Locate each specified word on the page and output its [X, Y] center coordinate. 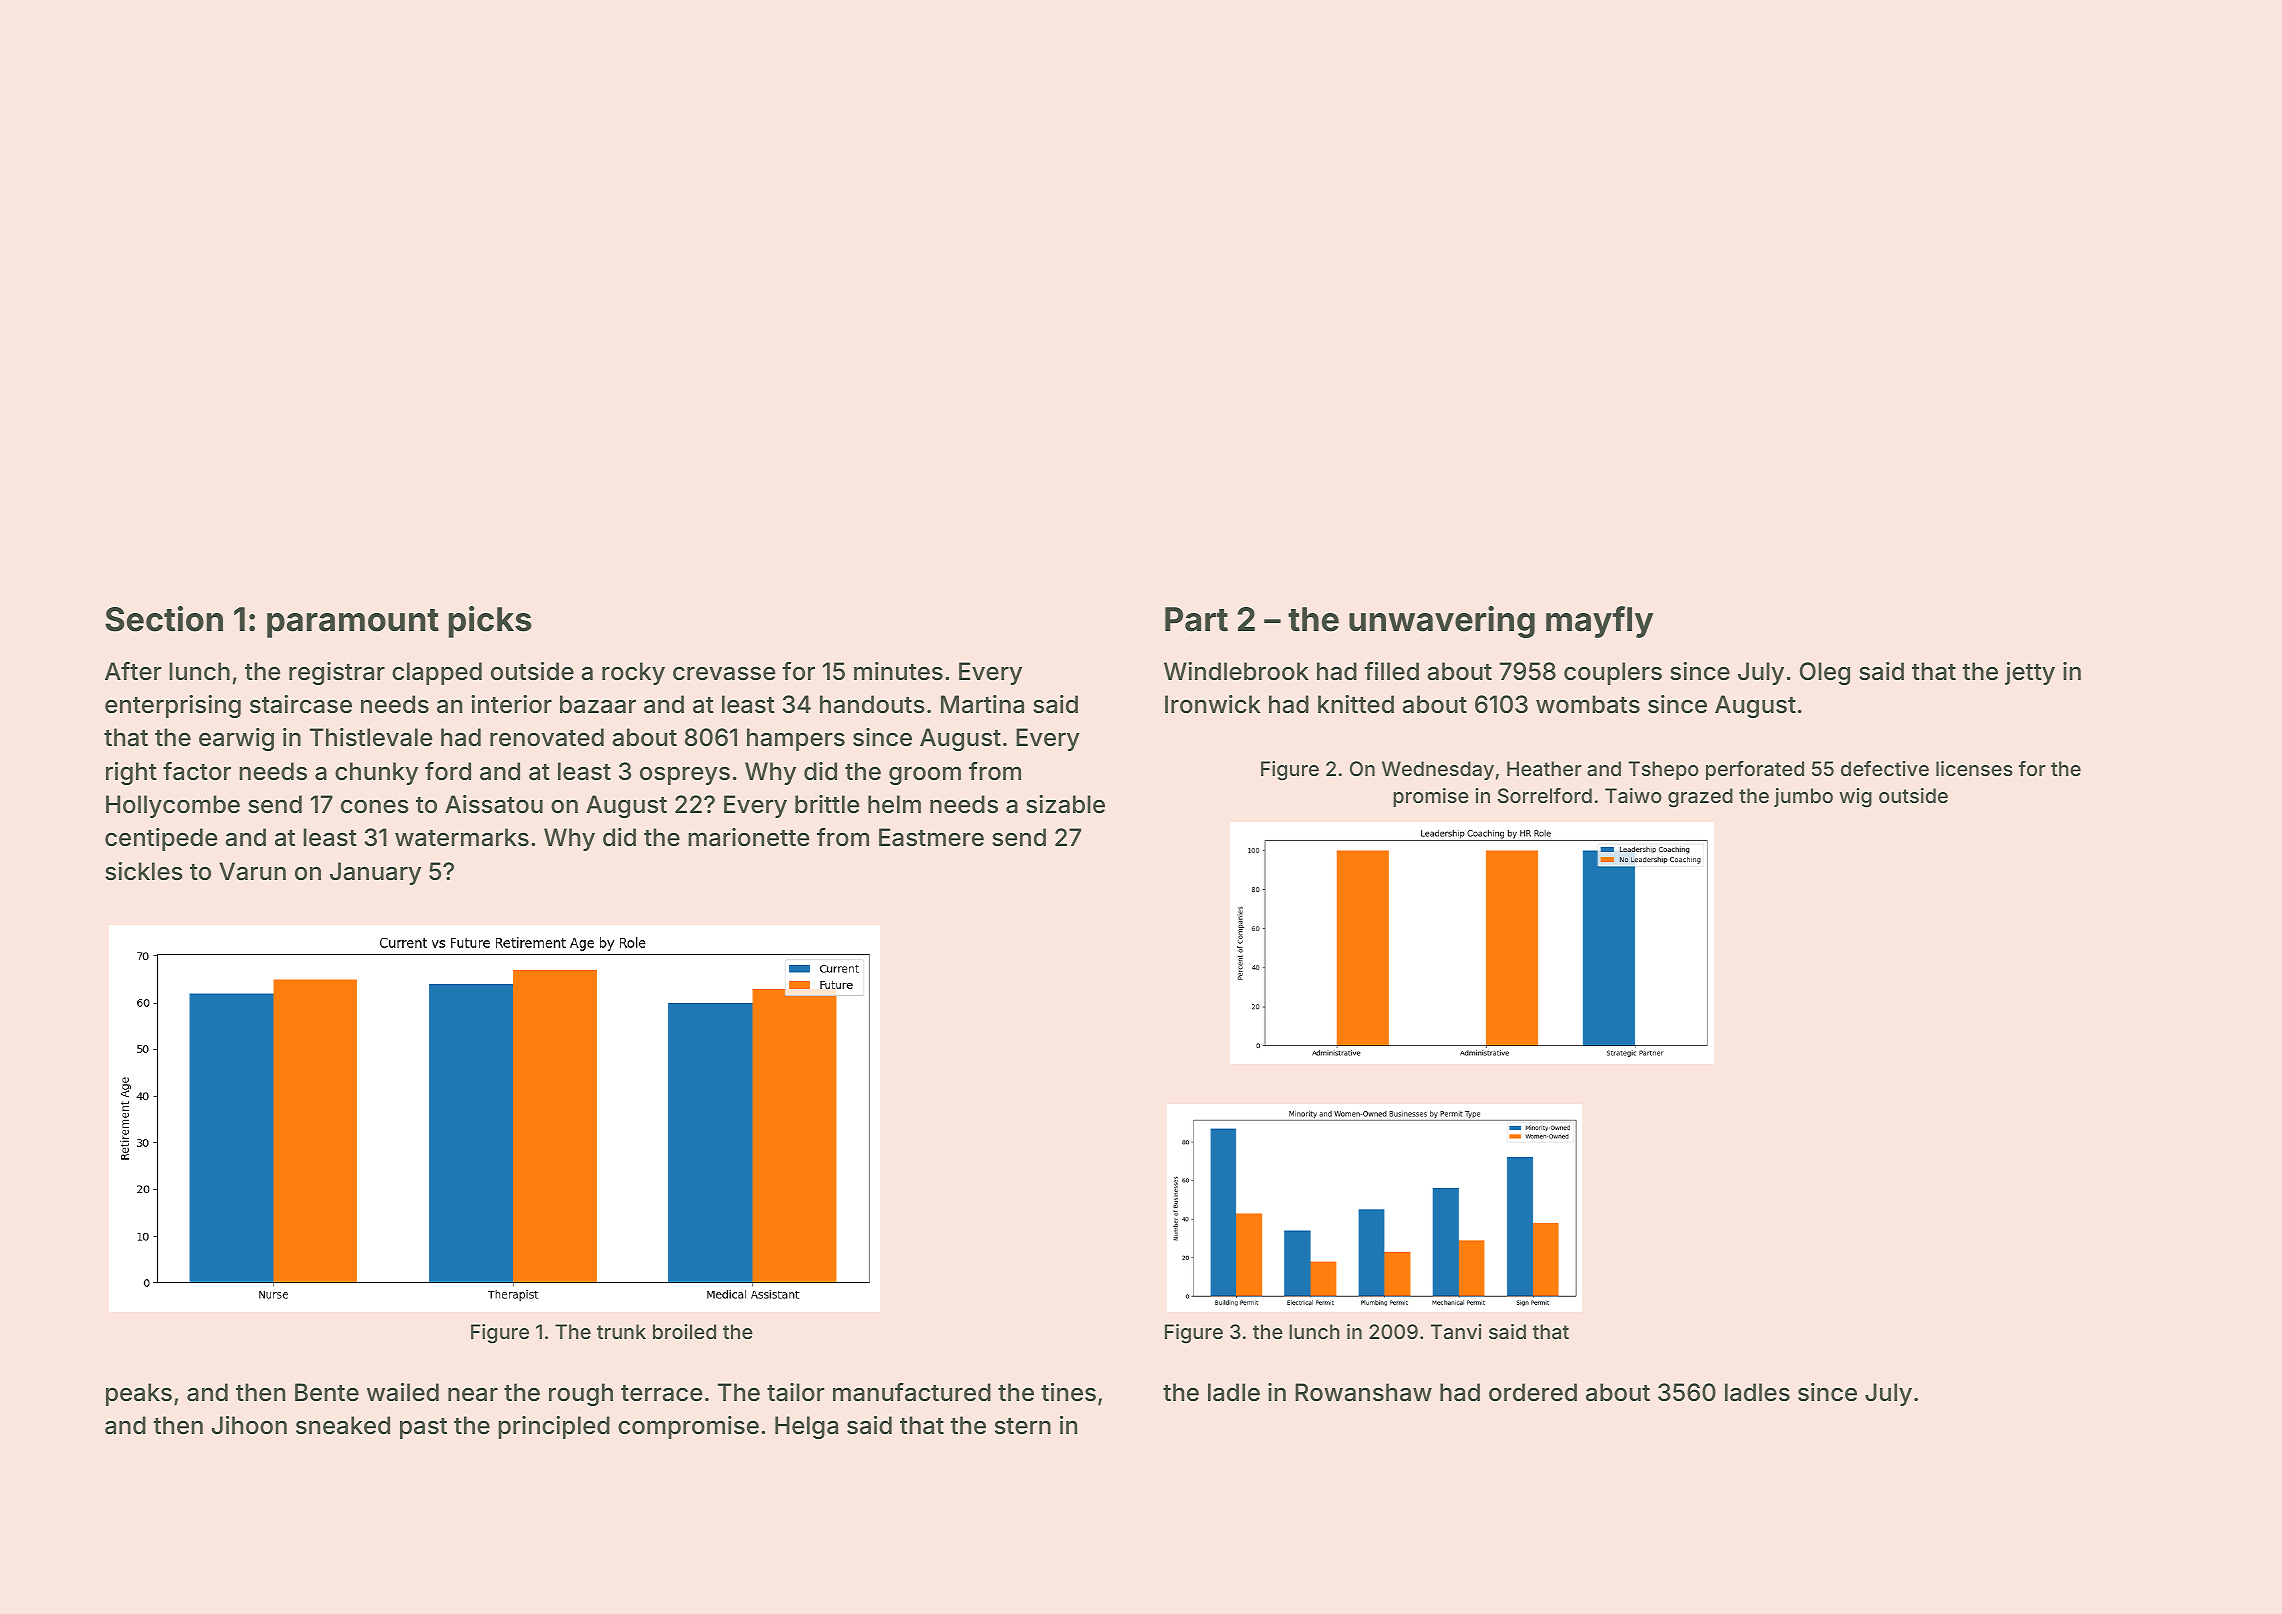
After [133, 671]
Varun [252, 871]
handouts [872, 704]
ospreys [685, 775]
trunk [621, 1331]
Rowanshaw [1363, 1392]
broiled [684, 1331]
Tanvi [1456, 1331]
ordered [1533, 1392]
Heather [1544, 768]
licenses [1974, 768]
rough [581, 1394]
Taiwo [1633, 795]
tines [1068, 1392]
